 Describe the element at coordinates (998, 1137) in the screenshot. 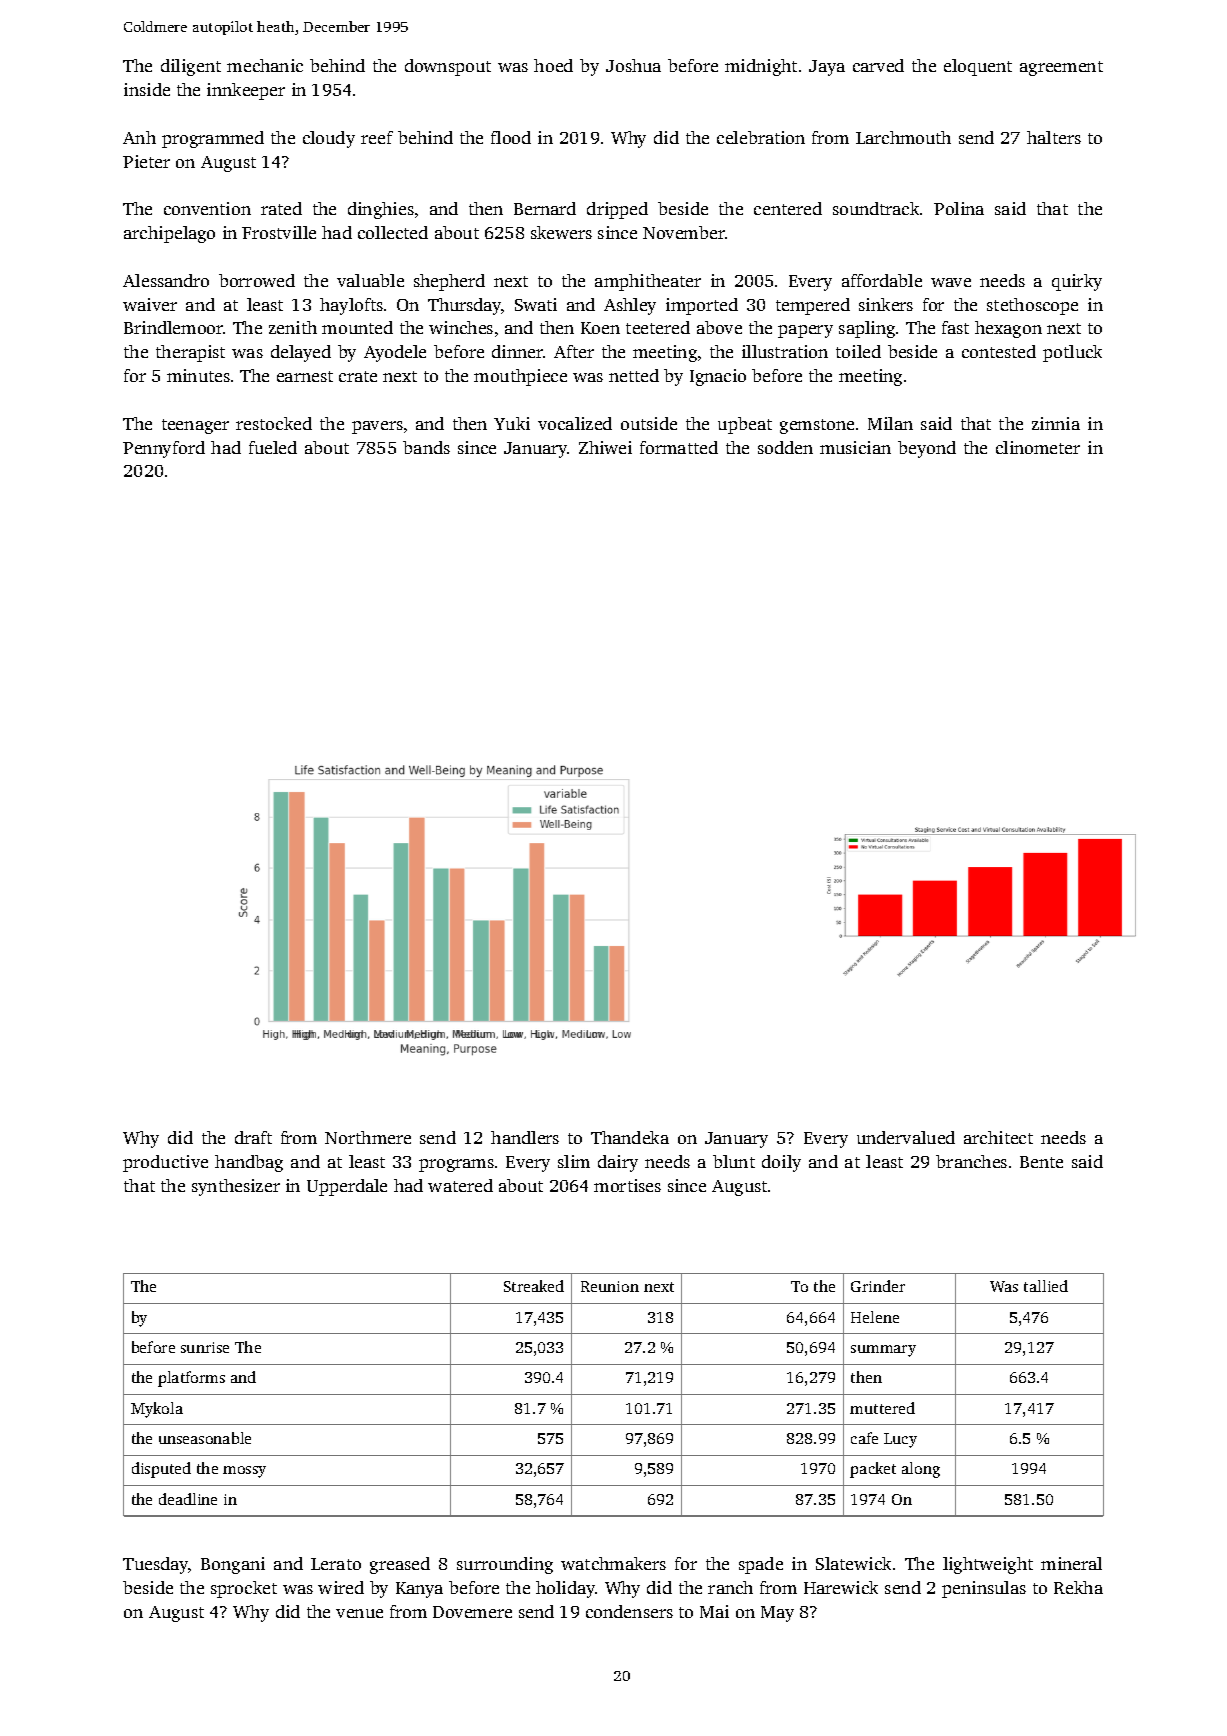

I see `architect` at that location.
